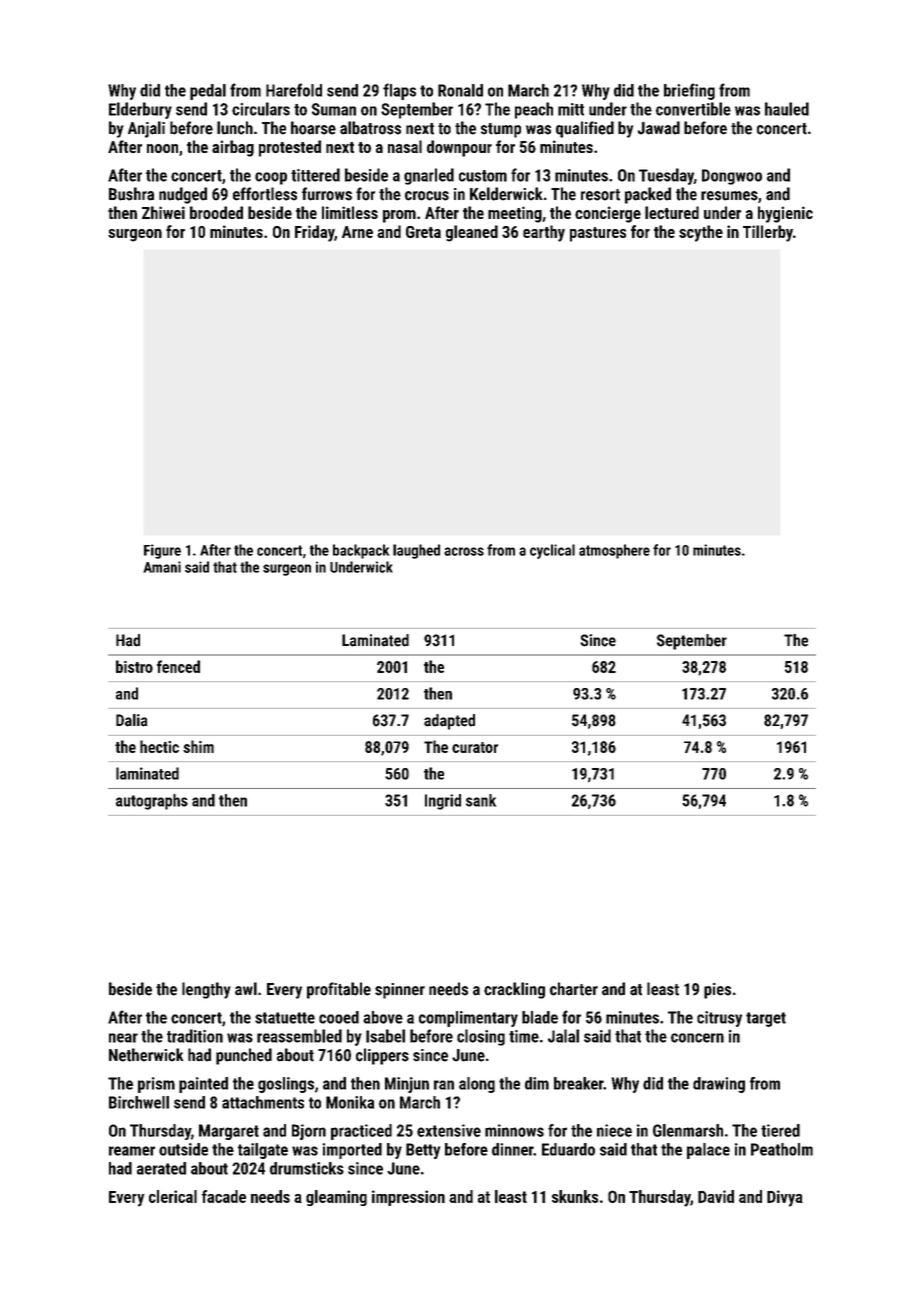  What do you see at coordinates (123, 1038) in the screenshot?
I see `near` at bounding box center [123, 1038].
